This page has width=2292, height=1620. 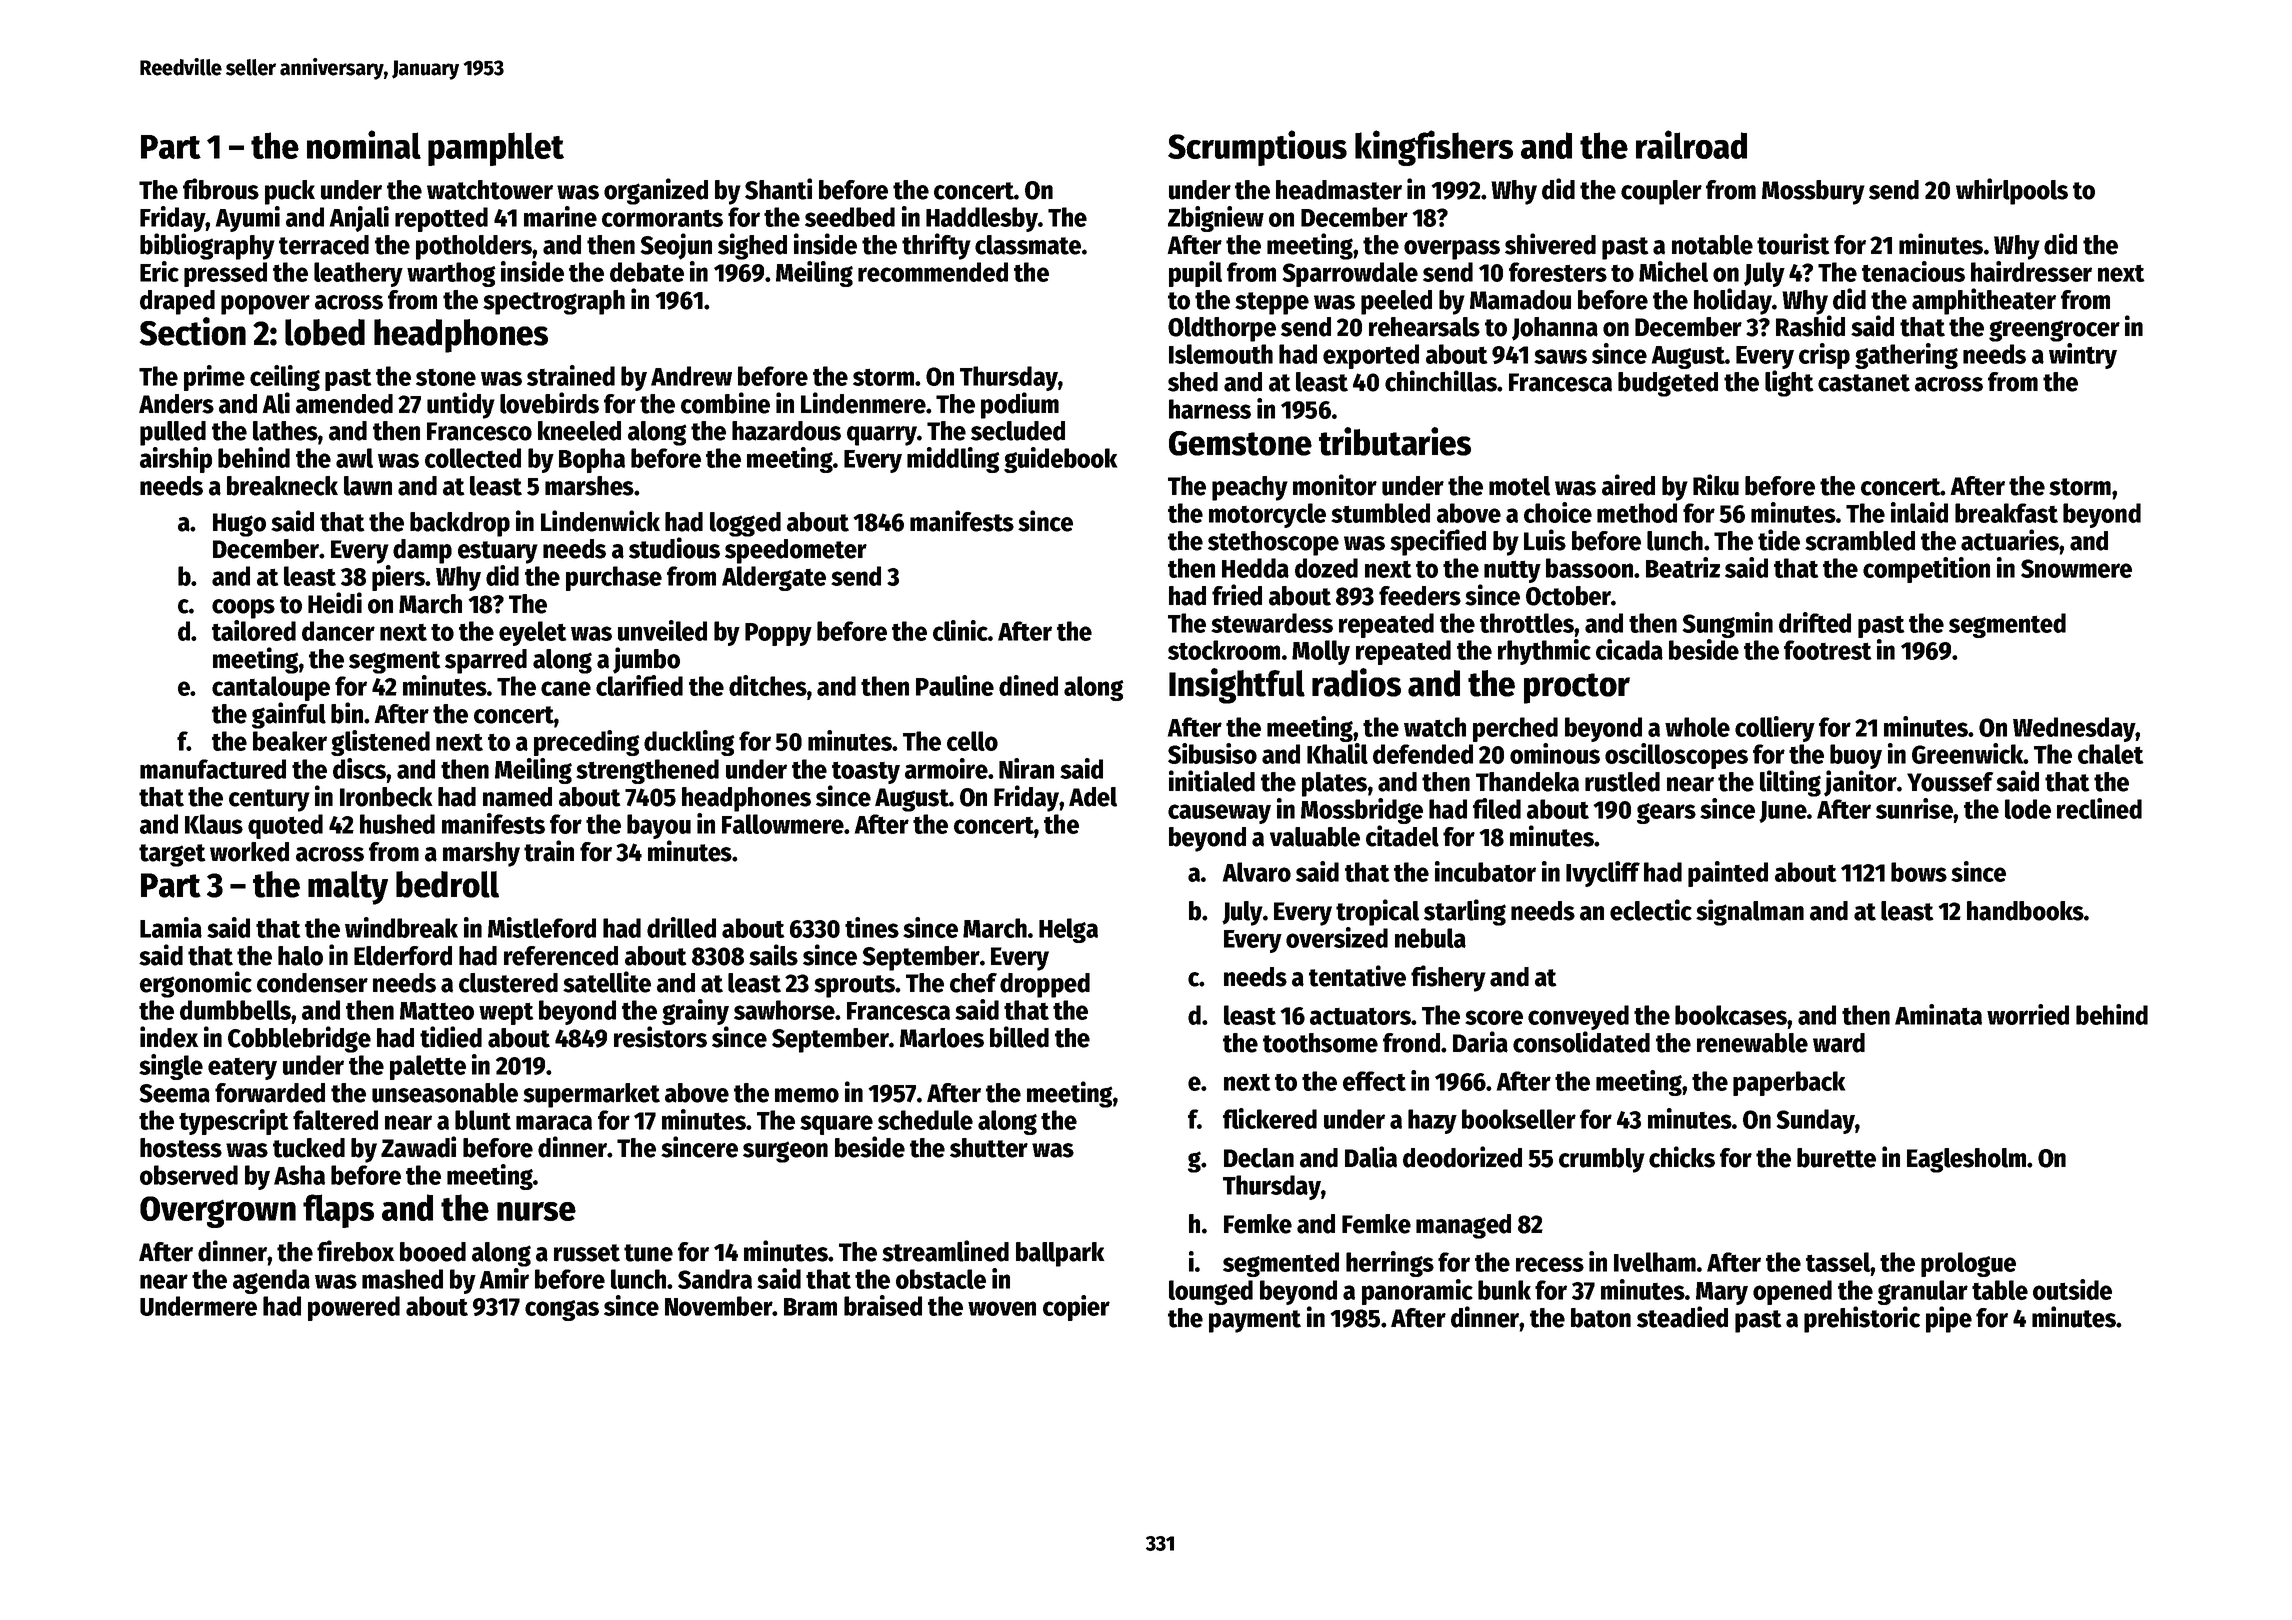 I want to click on breakfast, so click(x=2006, y=513).
